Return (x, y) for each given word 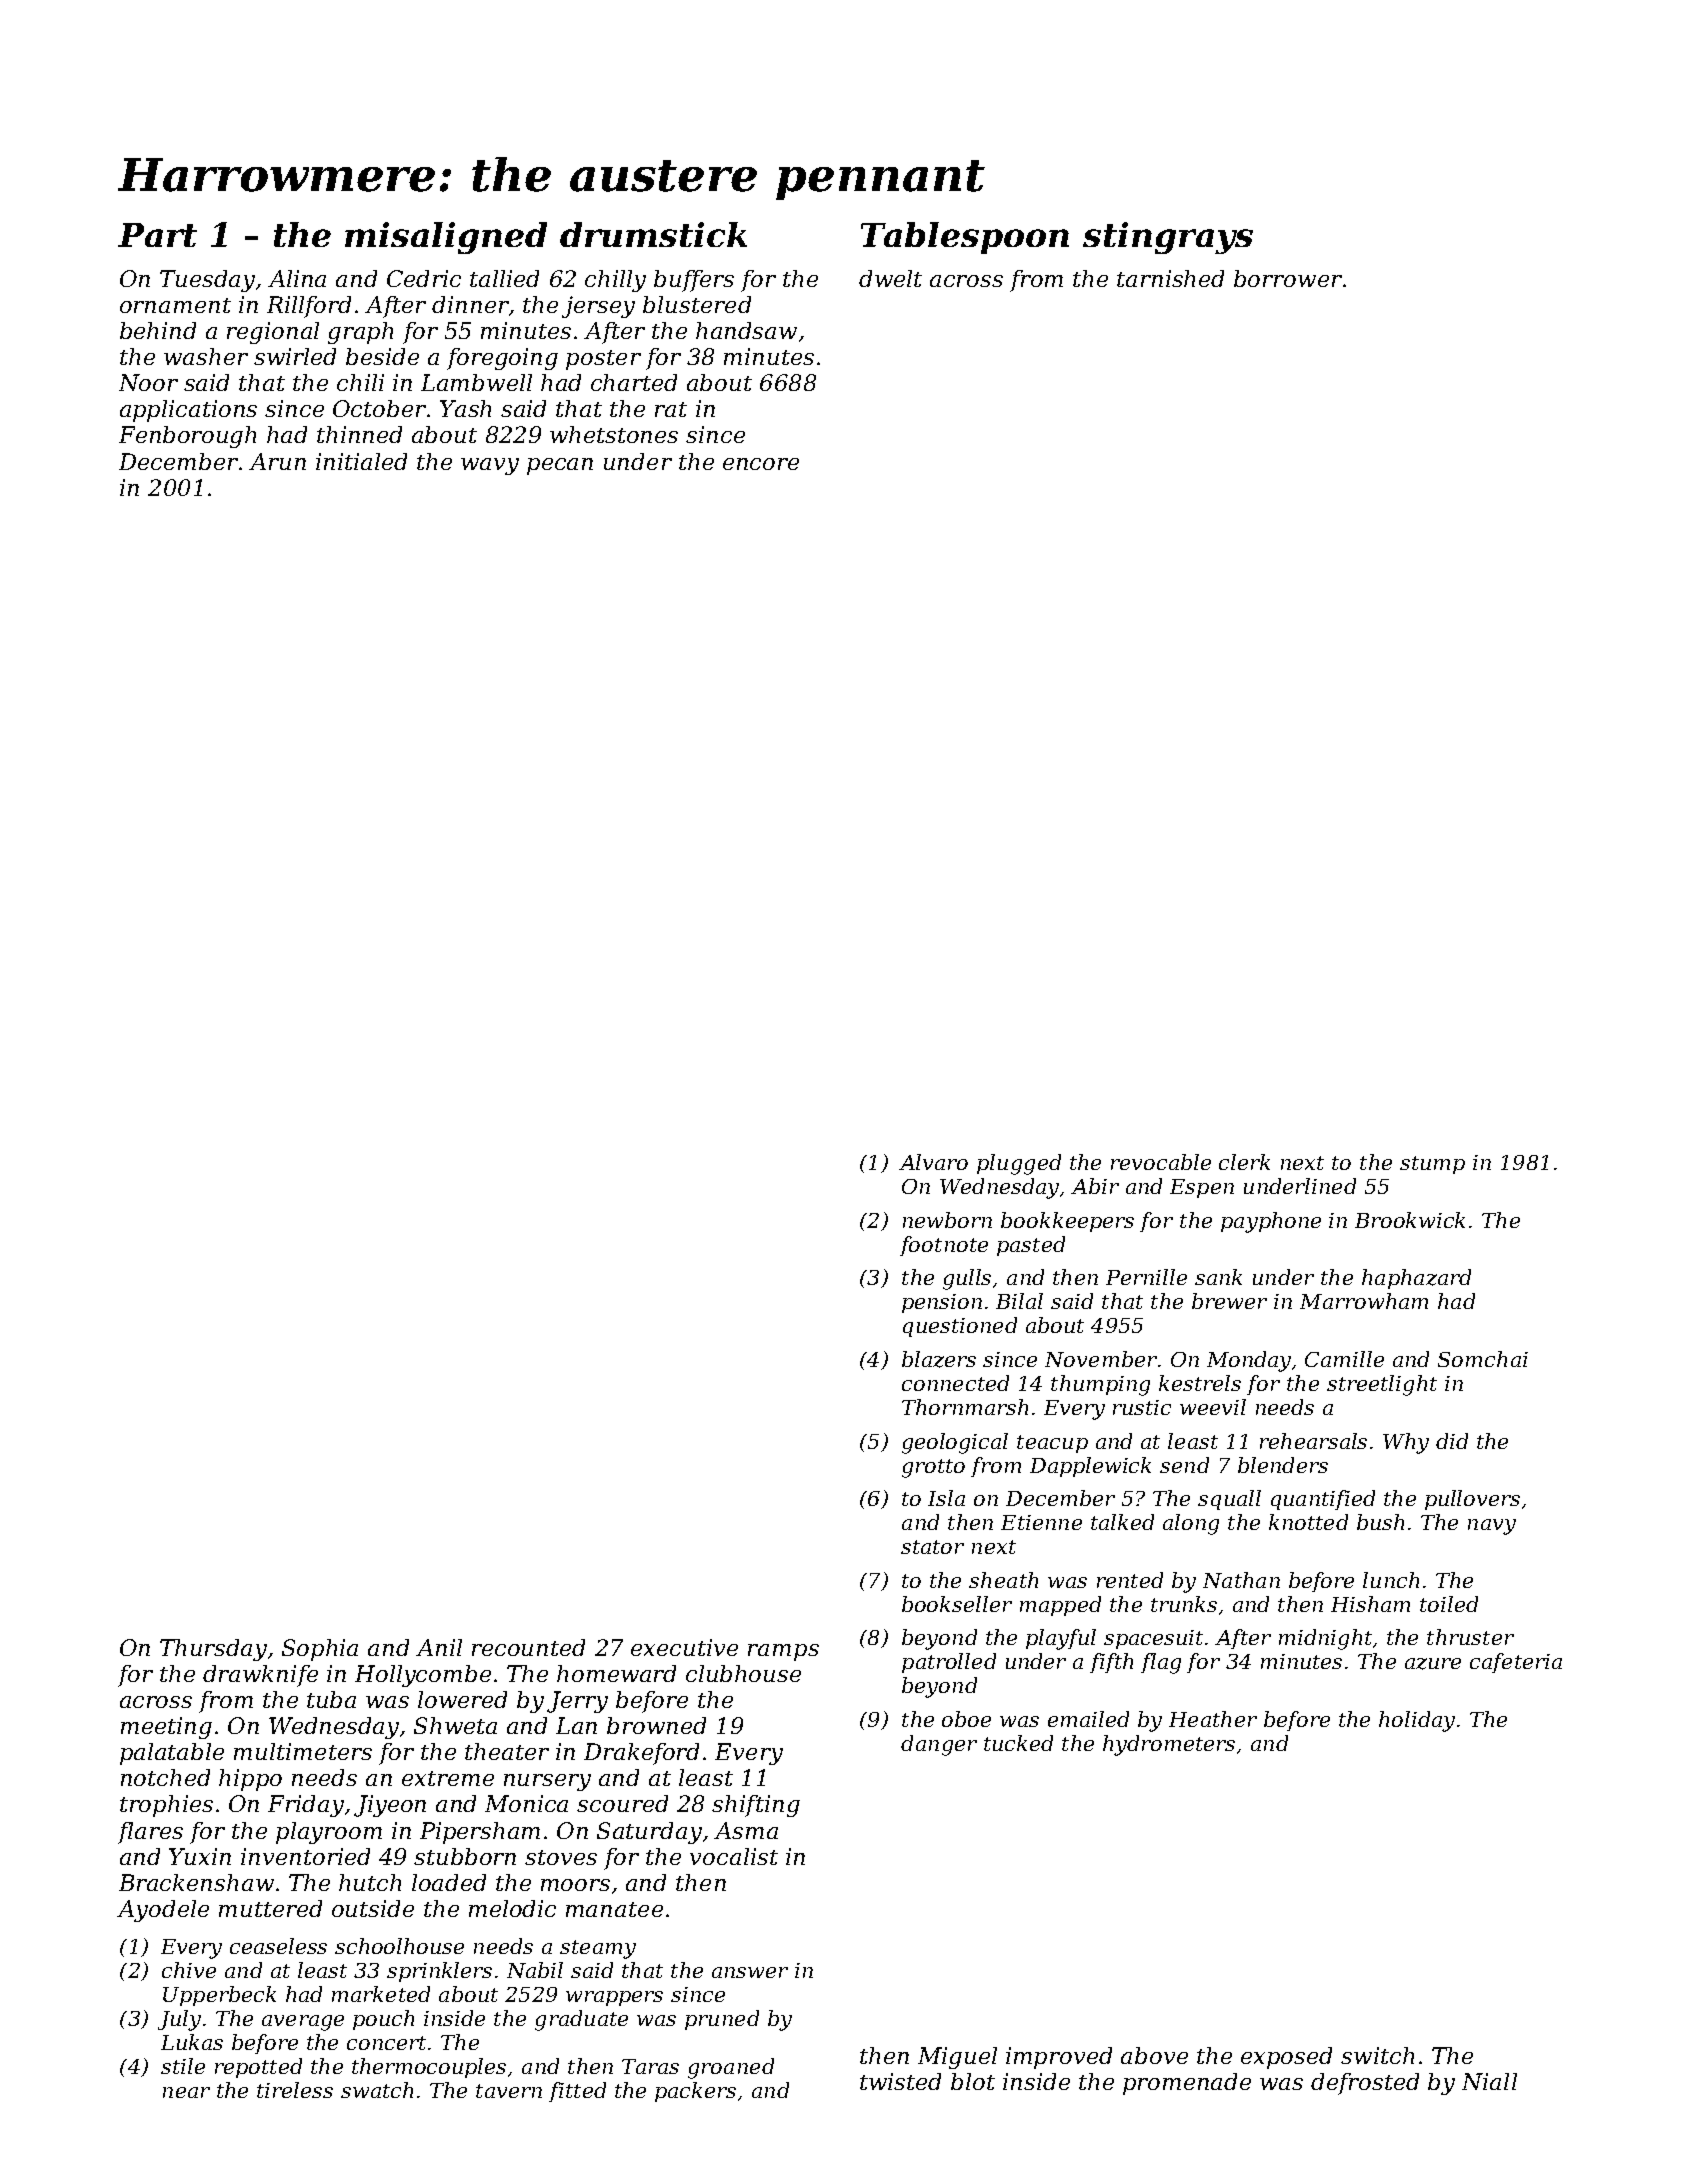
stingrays (1168, 238)
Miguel (957, 2058)
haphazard (1416, 1279)
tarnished (1170, 278)
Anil (439, 1647)
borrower (1288, 278)
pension (942, 1303)
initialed (361, 461)
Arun (277, 461)
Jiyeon (390, 1806)
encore (761, 464)
